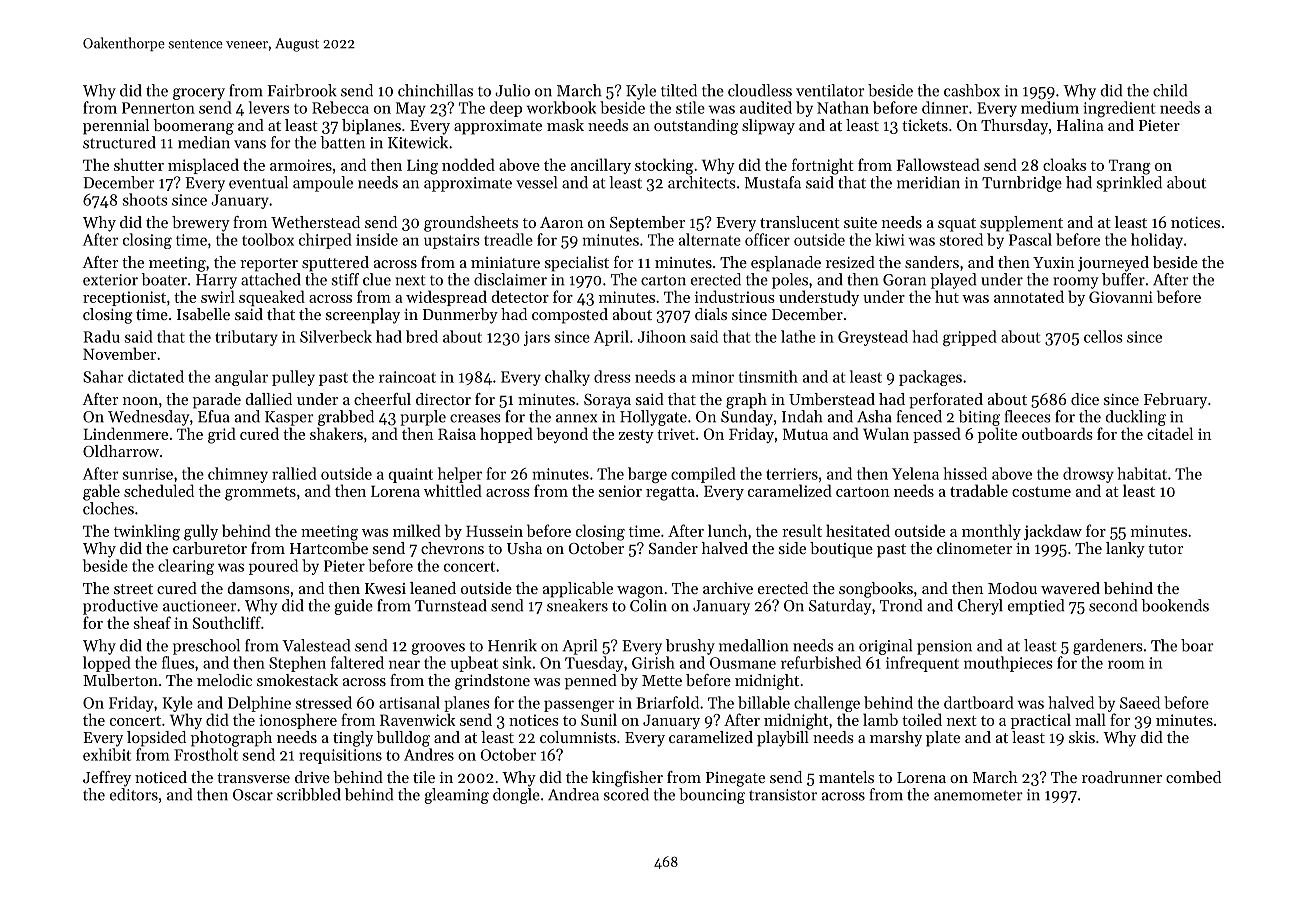  I want to click on roadrunner, so click(1122, 777).
